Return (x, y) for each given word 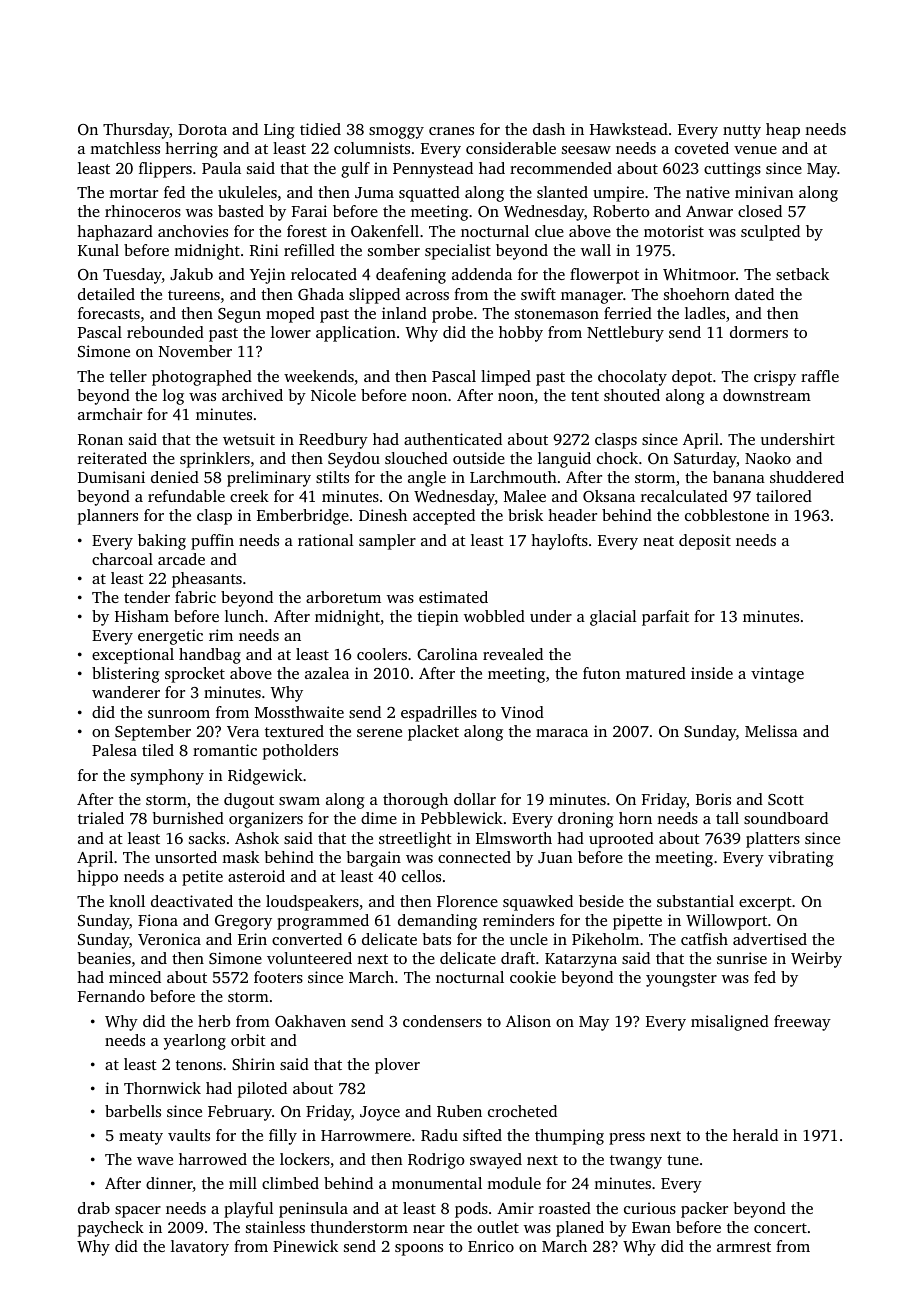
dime (379, 818)
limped (506, 378)
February (240, 1113)
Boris (713, 799)
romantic (225, 750)
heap (783, 131)
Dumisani (111, 477)
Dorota (202, 129)
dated (754, 294)
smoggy (396, 133)
